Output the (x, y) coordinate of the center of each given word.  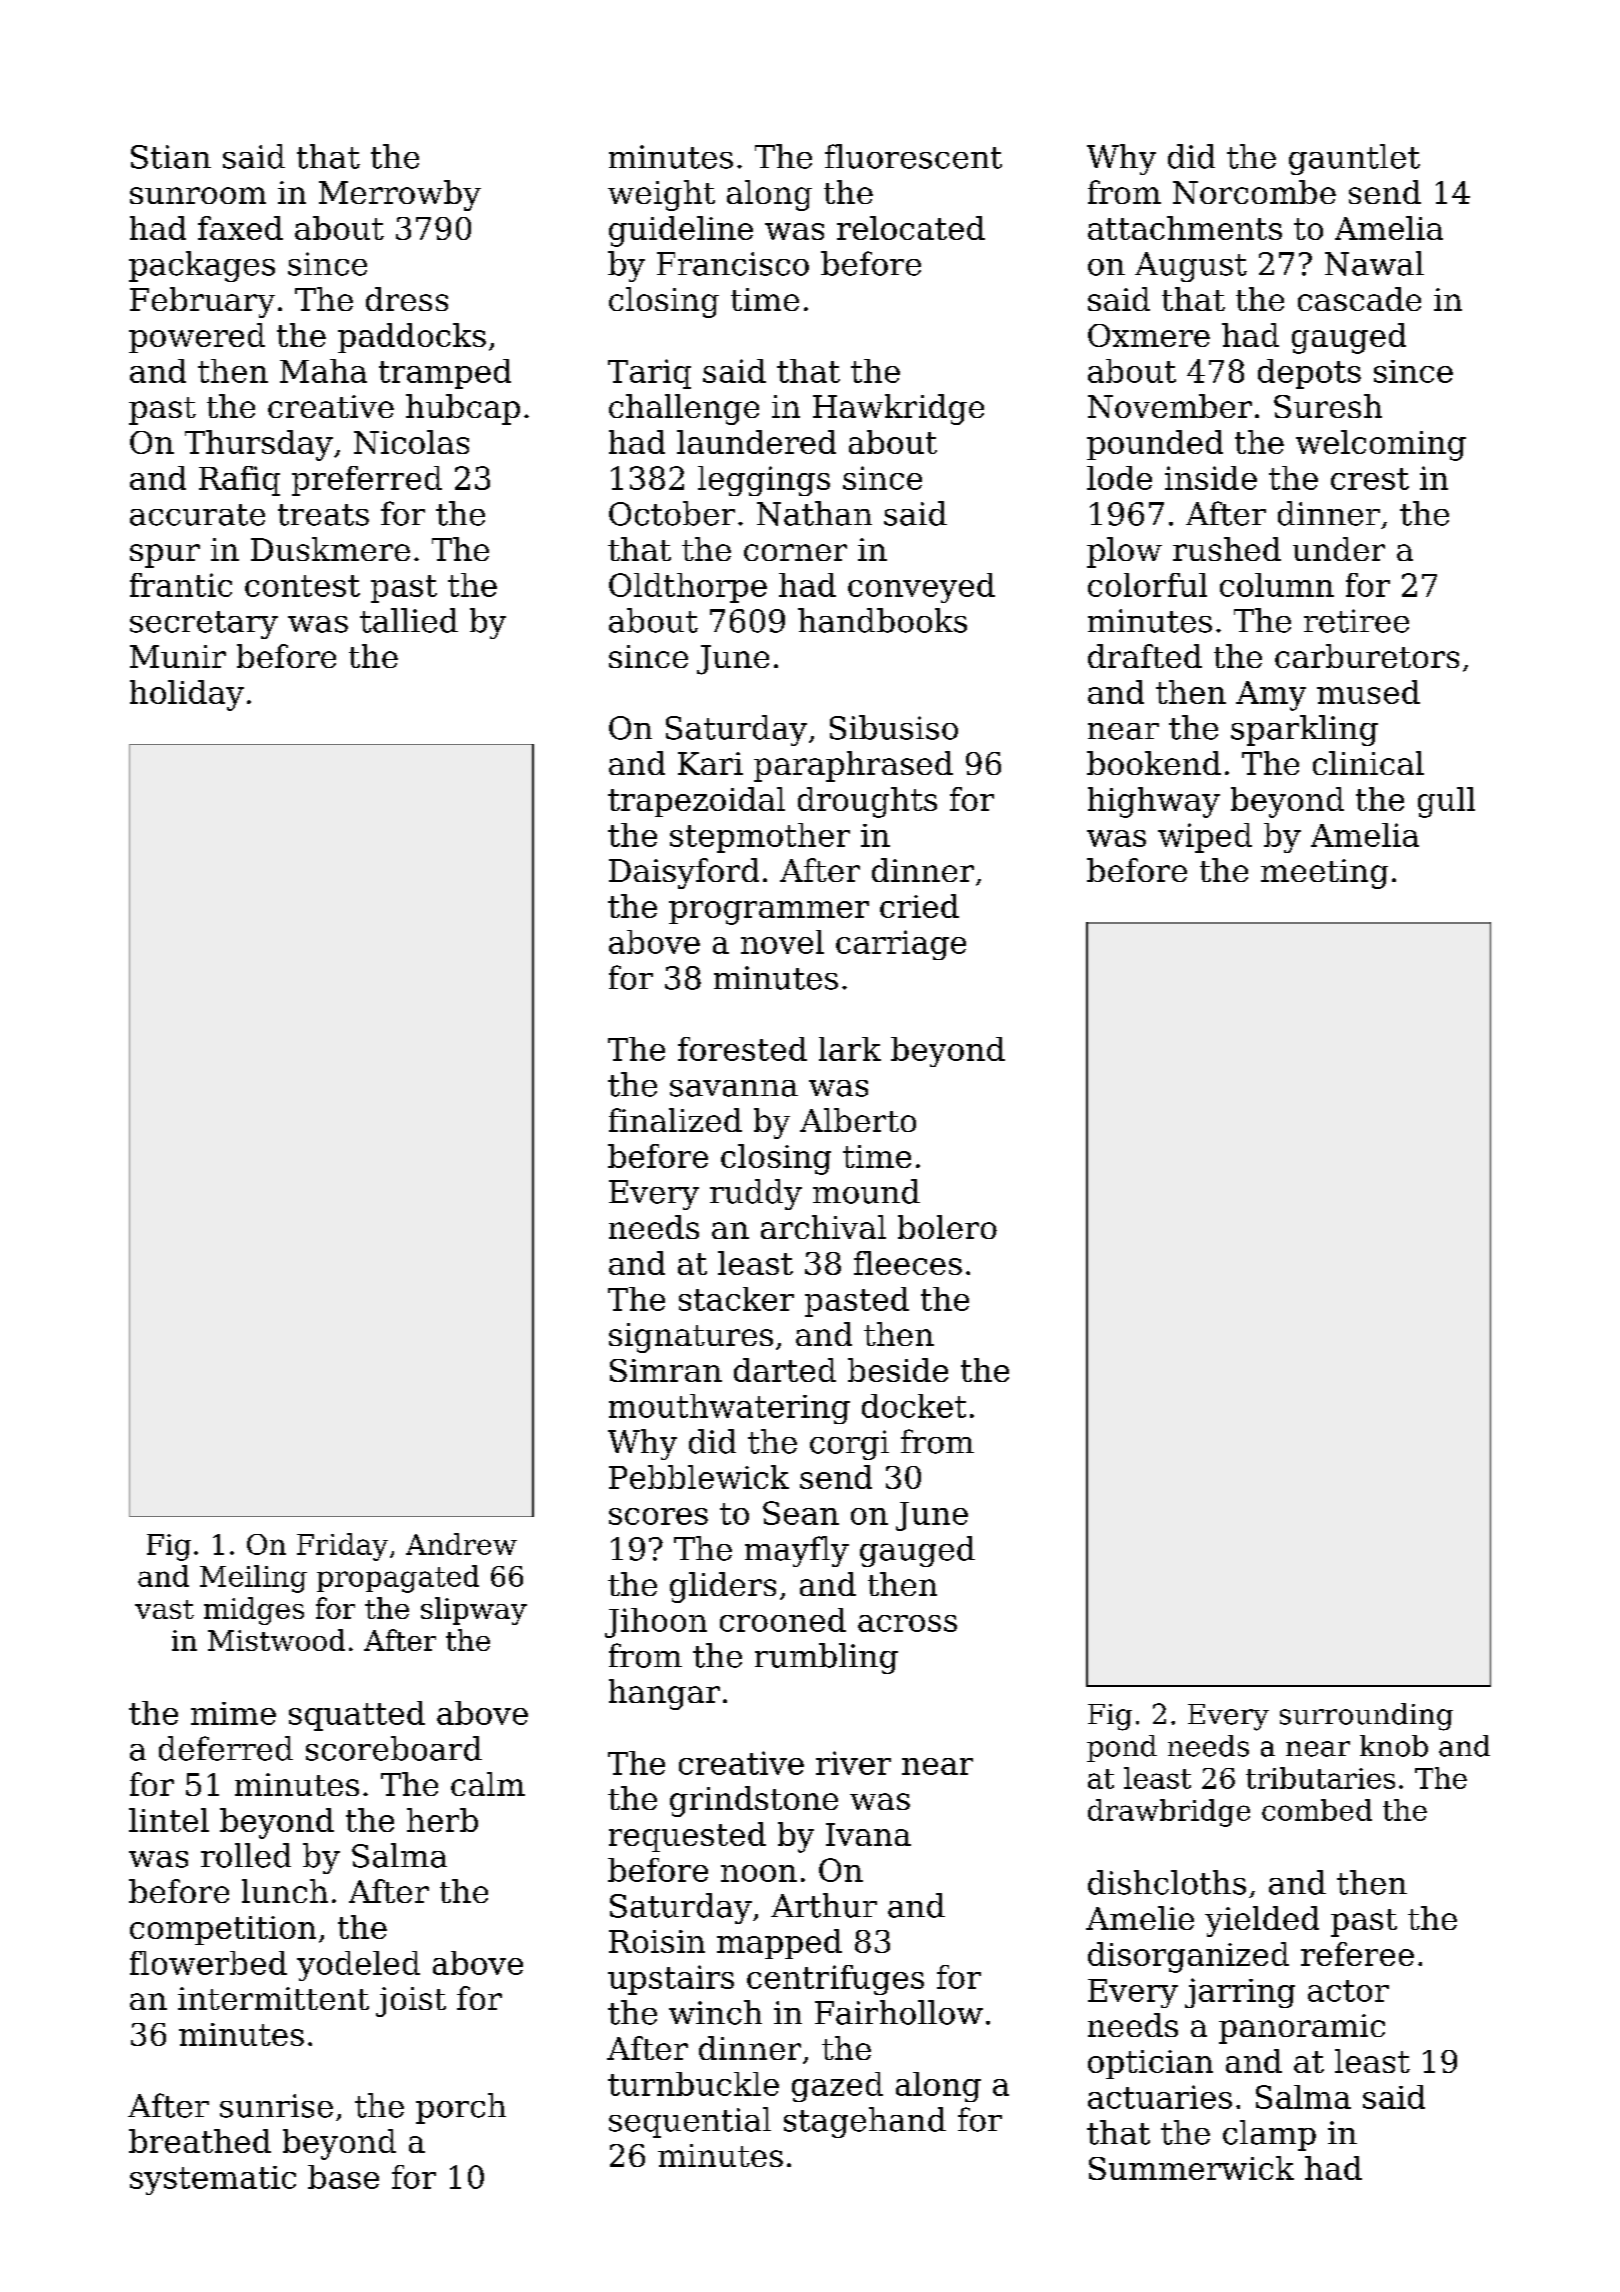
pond (1122, 1748)
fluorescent (913, 156)
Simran (666, 1370)
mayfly (797, 1551)
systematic (213, 2180)
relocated (911, 228)
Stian (171, 157)
